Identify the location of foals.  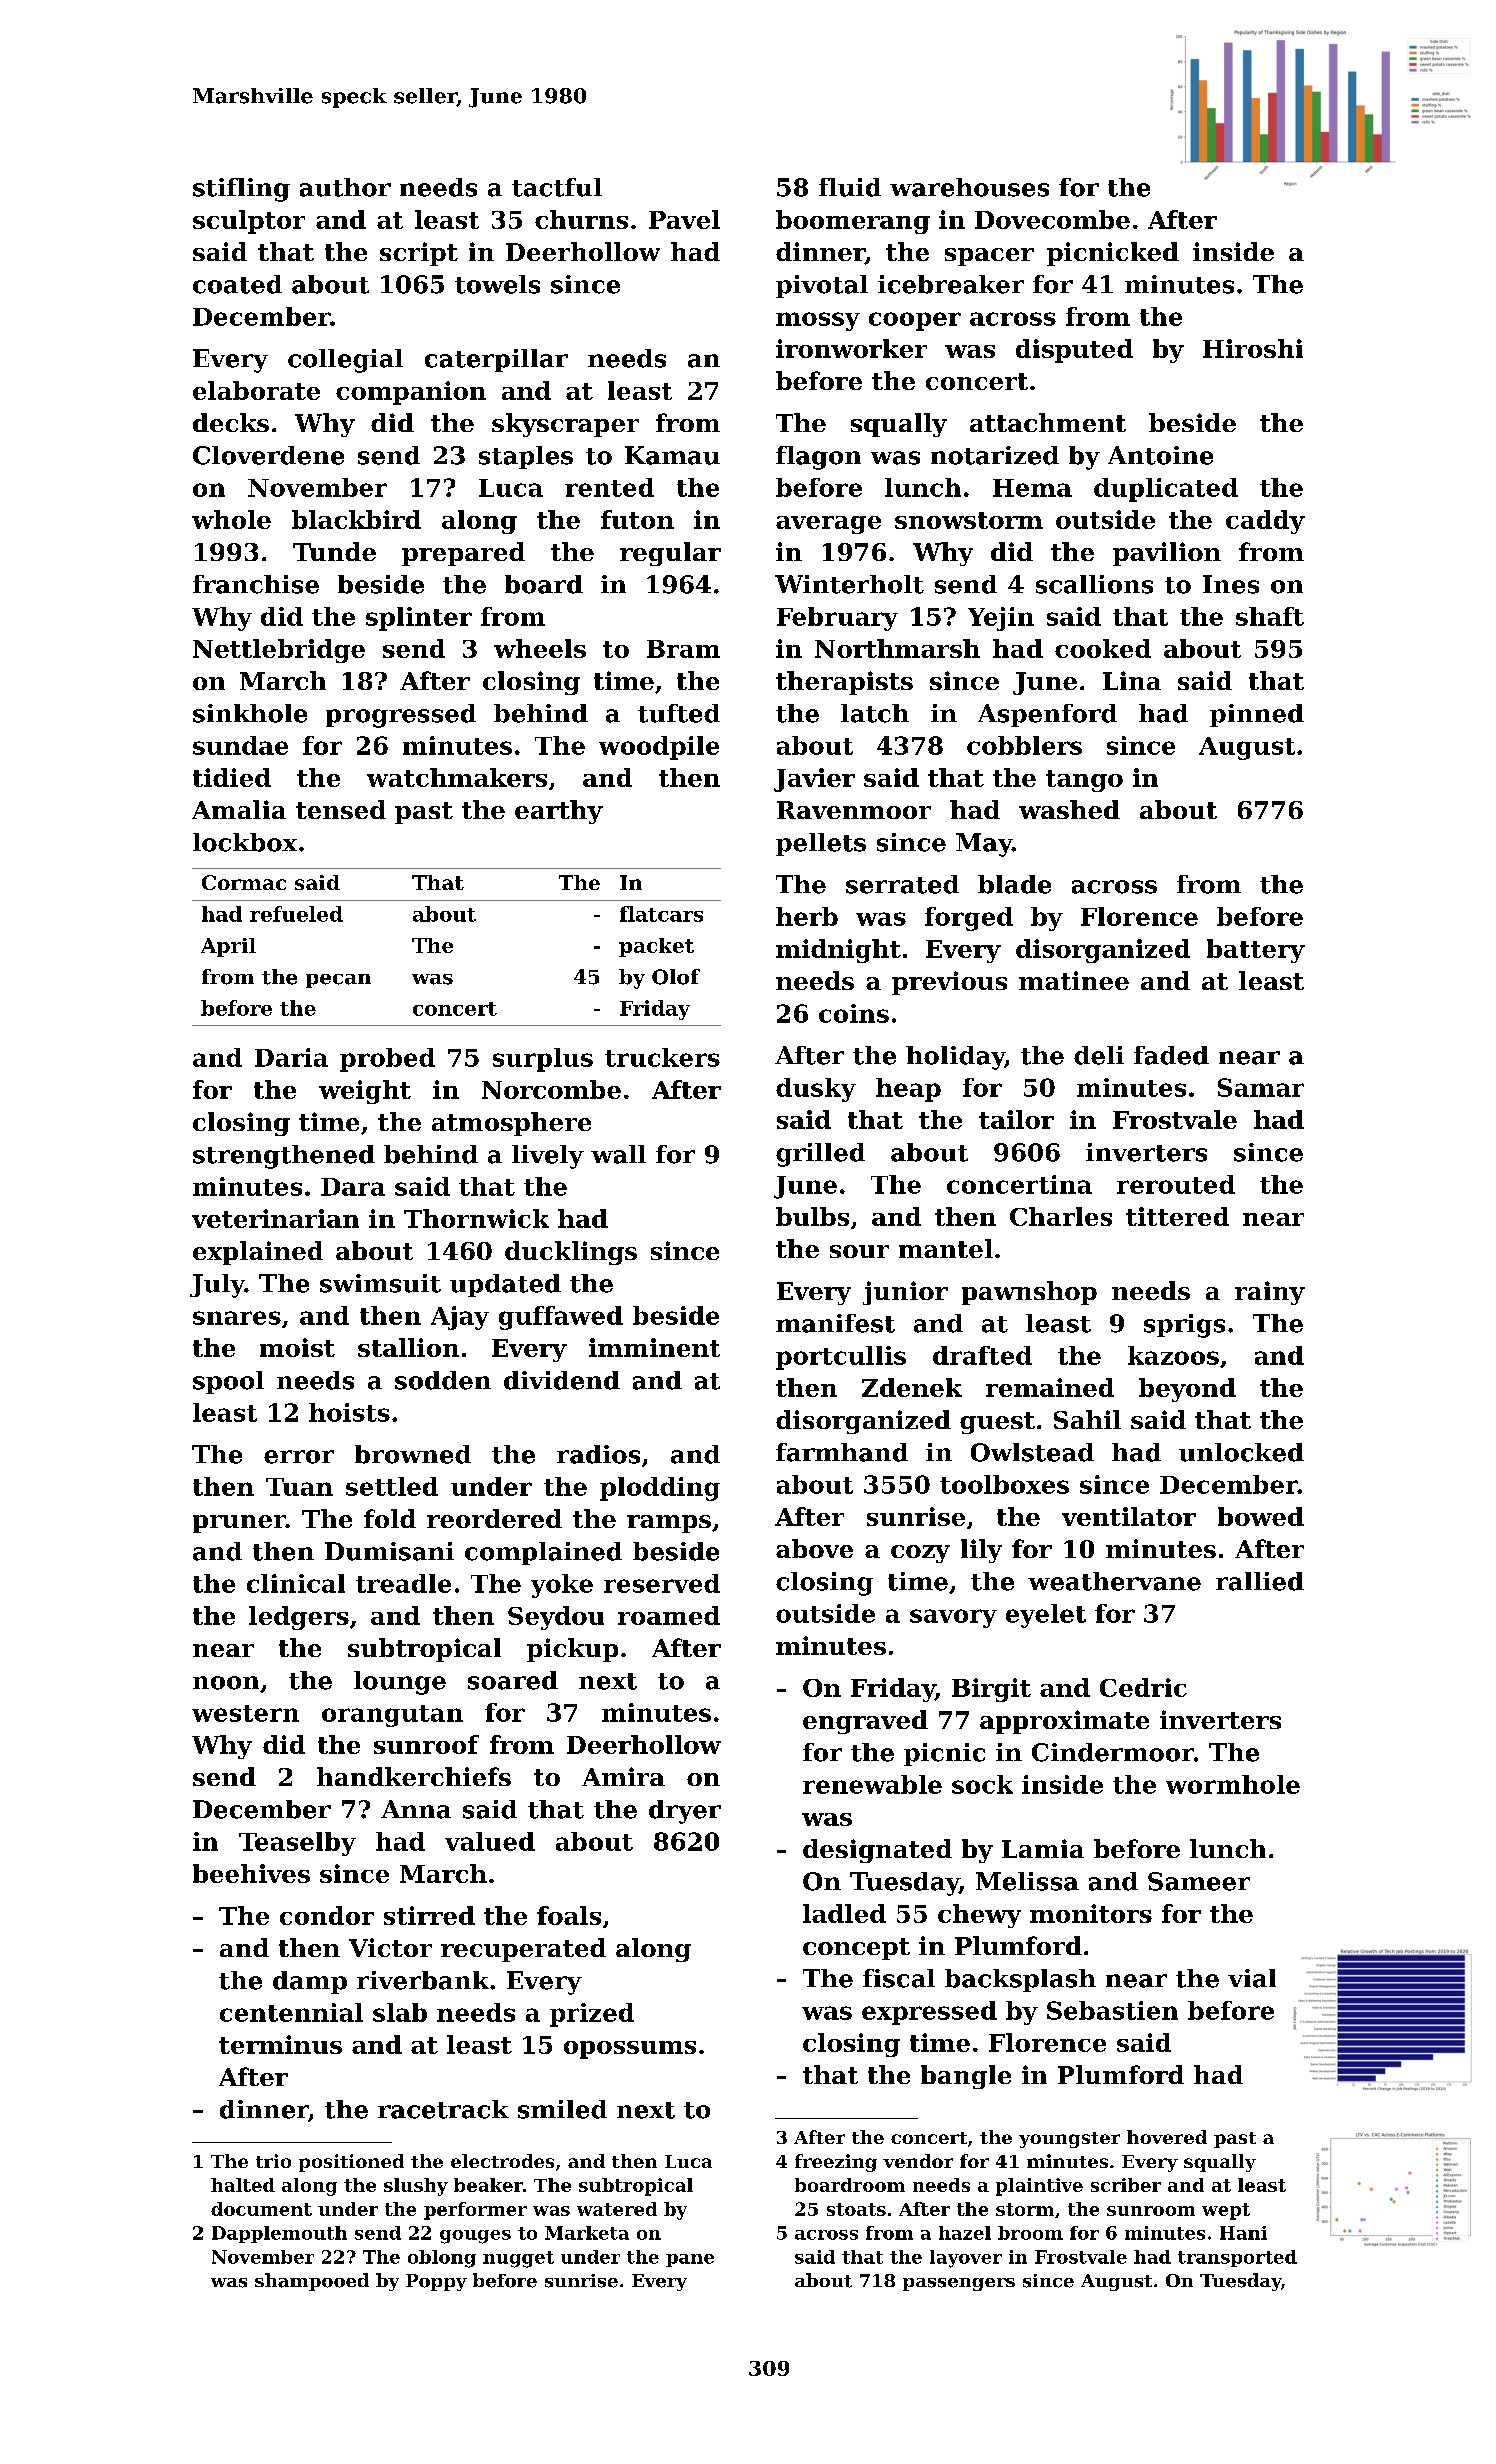
(569, 1915).
